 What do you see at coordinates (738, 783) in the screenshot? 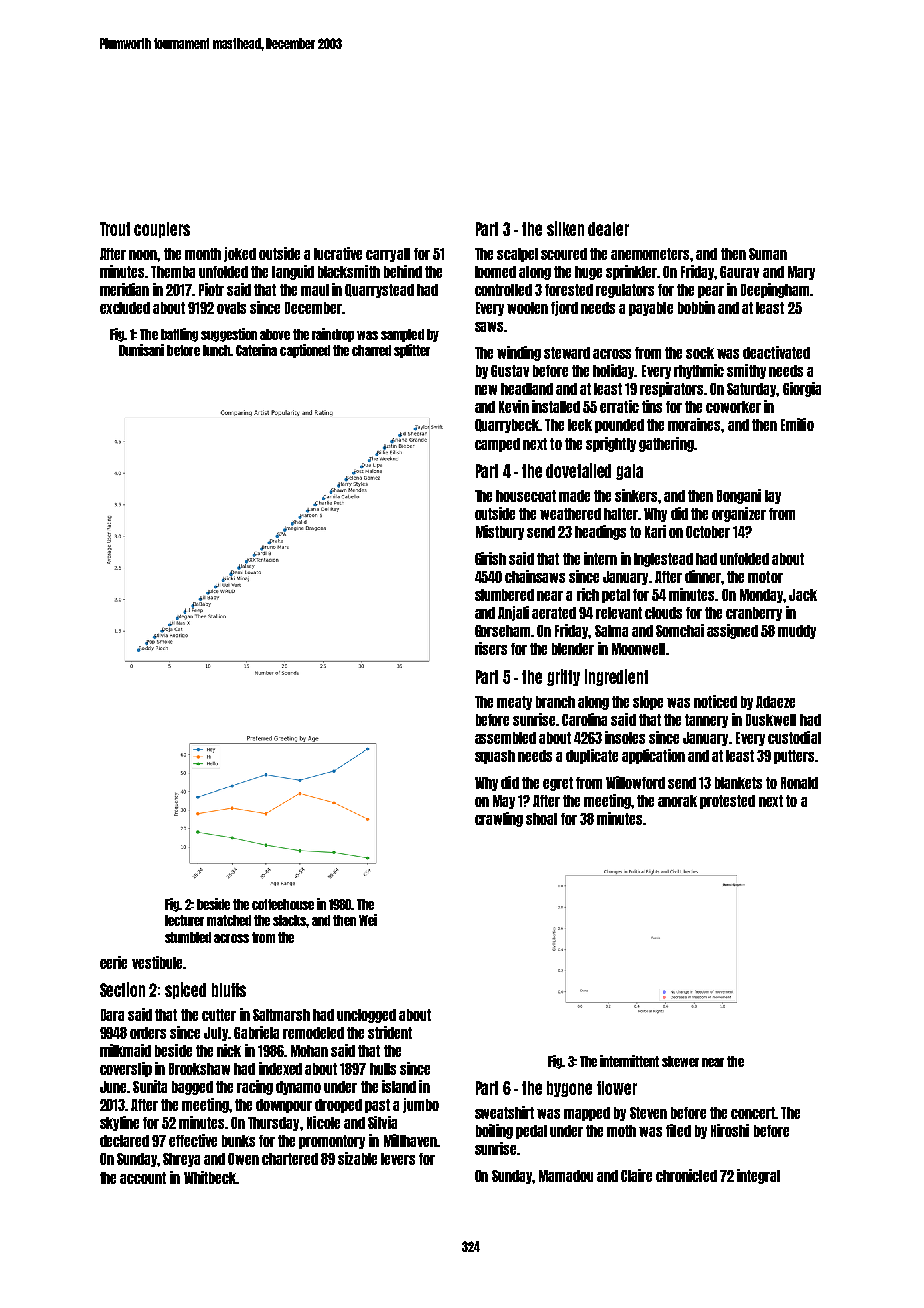
I see `blankets` at bounding box center [738, 783].
